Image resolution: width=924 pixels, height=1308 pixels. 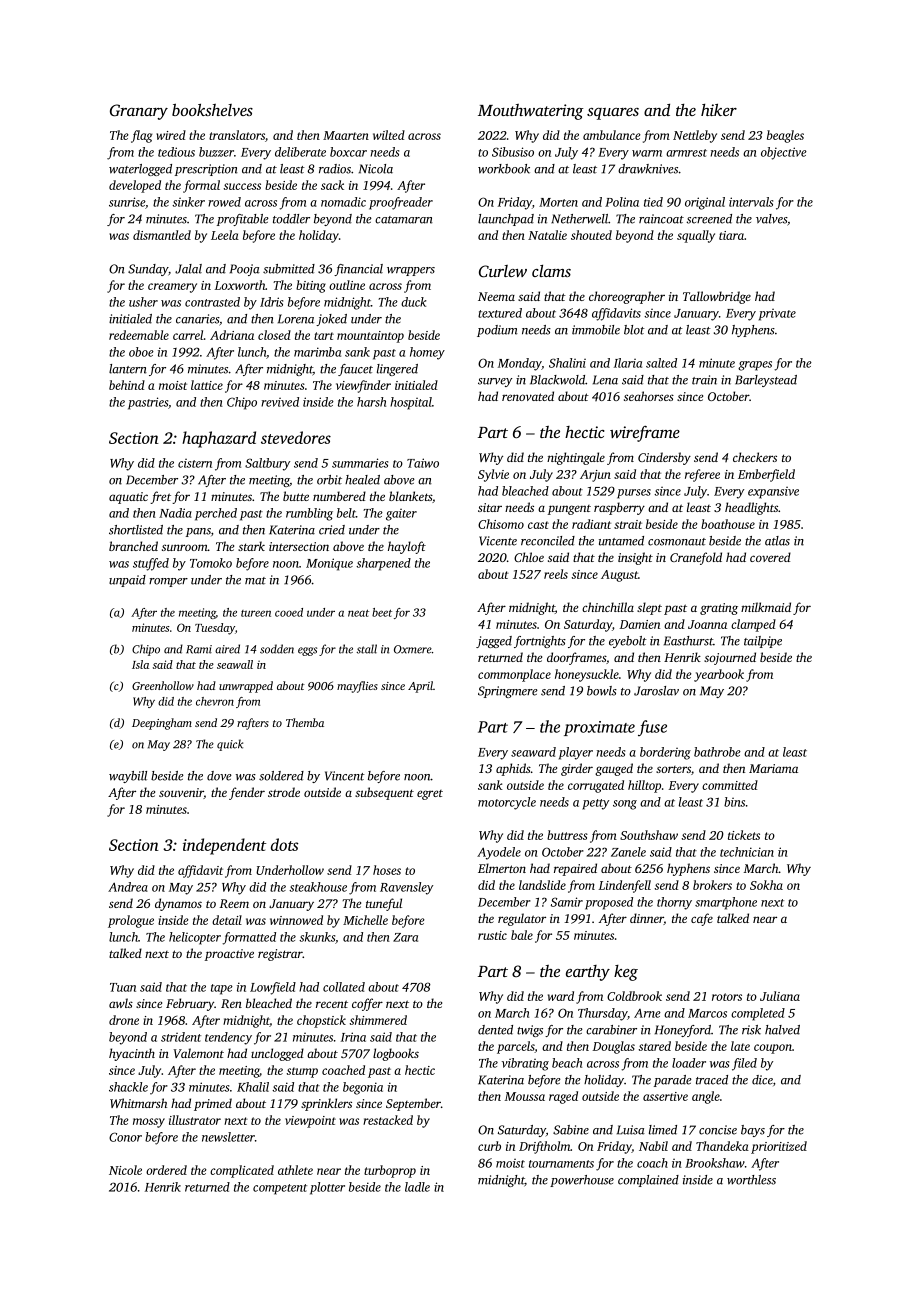 I want to click on Lorena, so click(x=296, y=319).
